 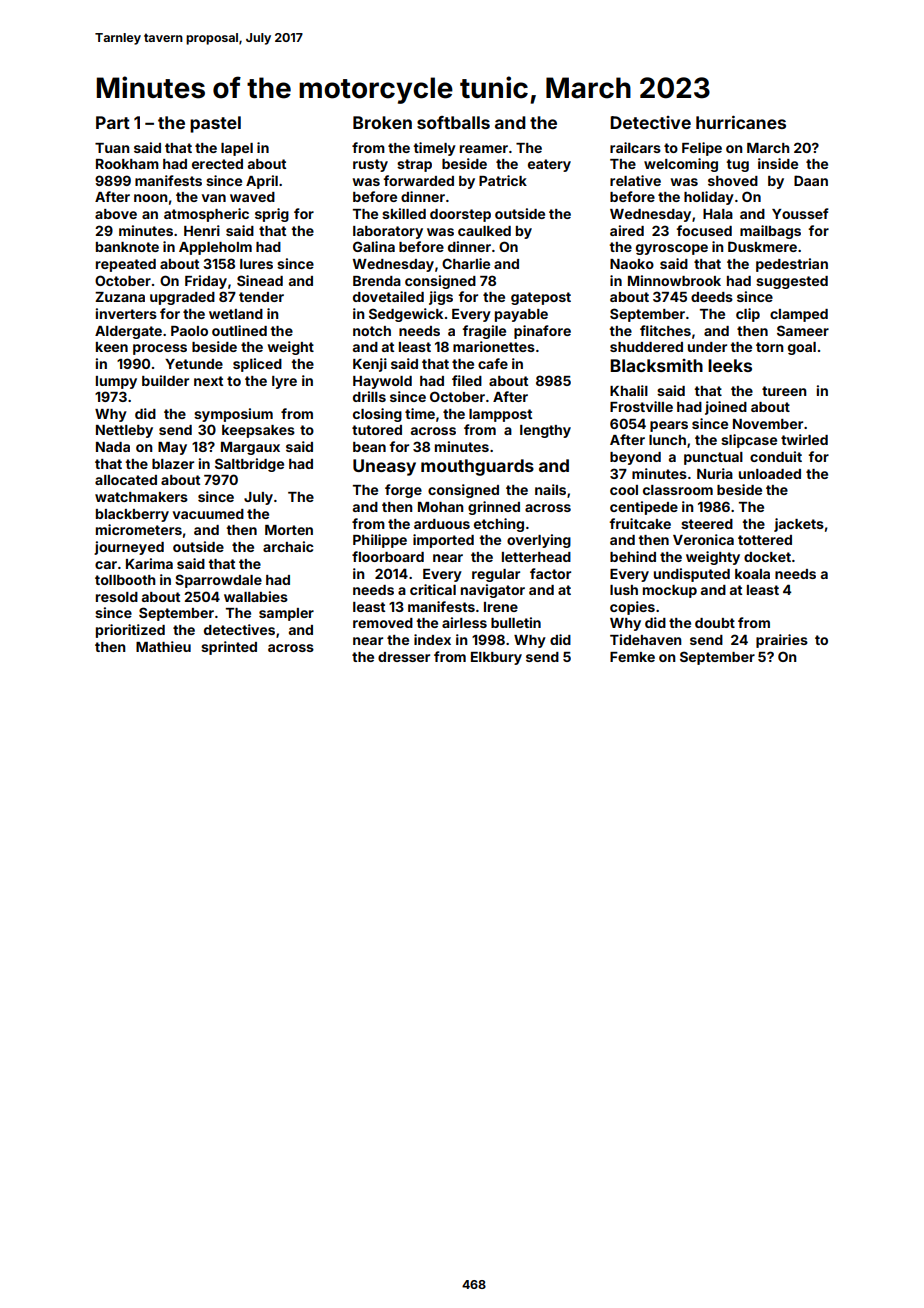 What do you see at coordinates (672, 249) in the screenshot?
I see `gyroscope` at bounding box center [672, 249].
